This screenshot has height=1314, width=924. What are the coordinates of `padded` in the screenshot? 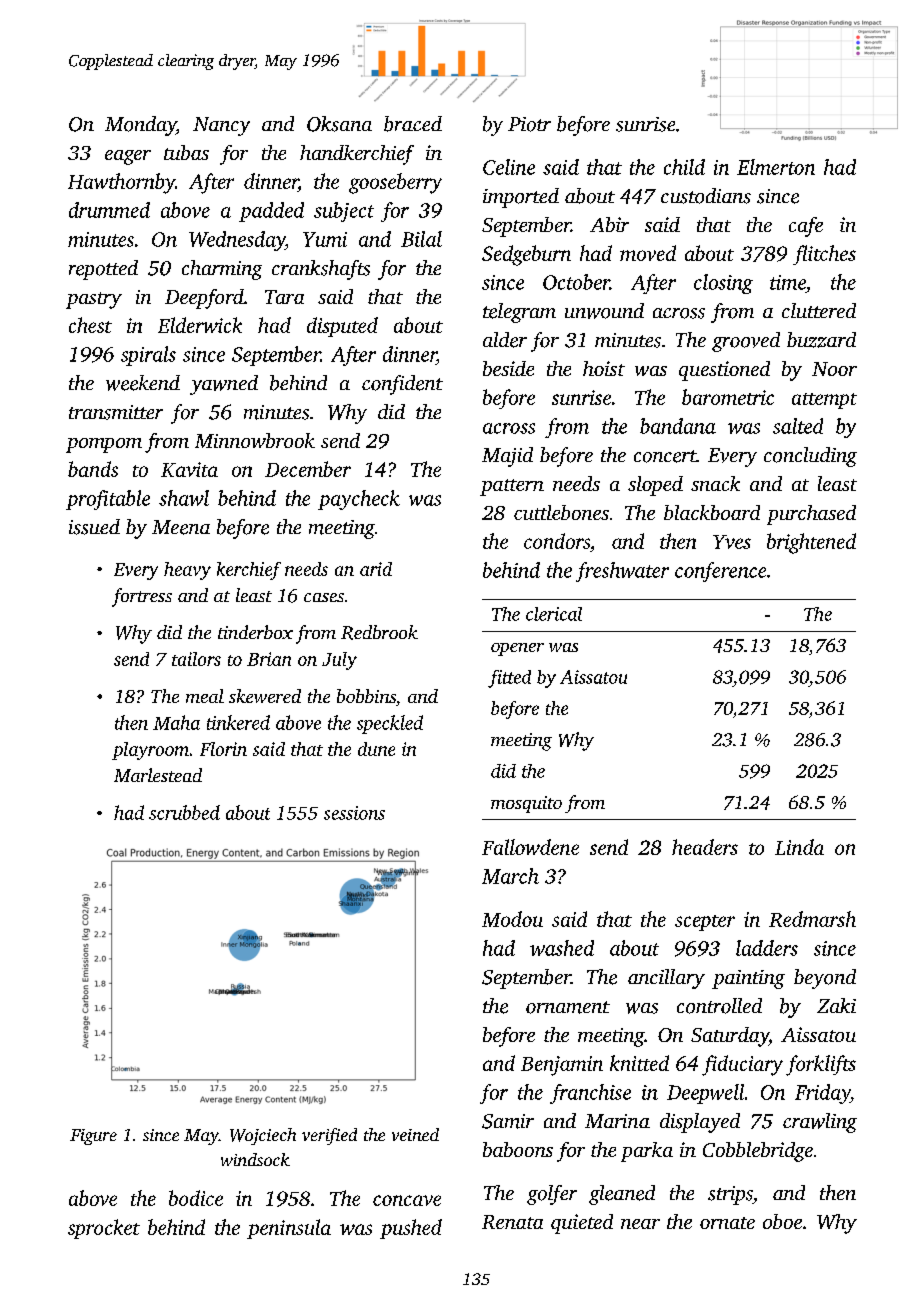 It's located at (271, 212).
